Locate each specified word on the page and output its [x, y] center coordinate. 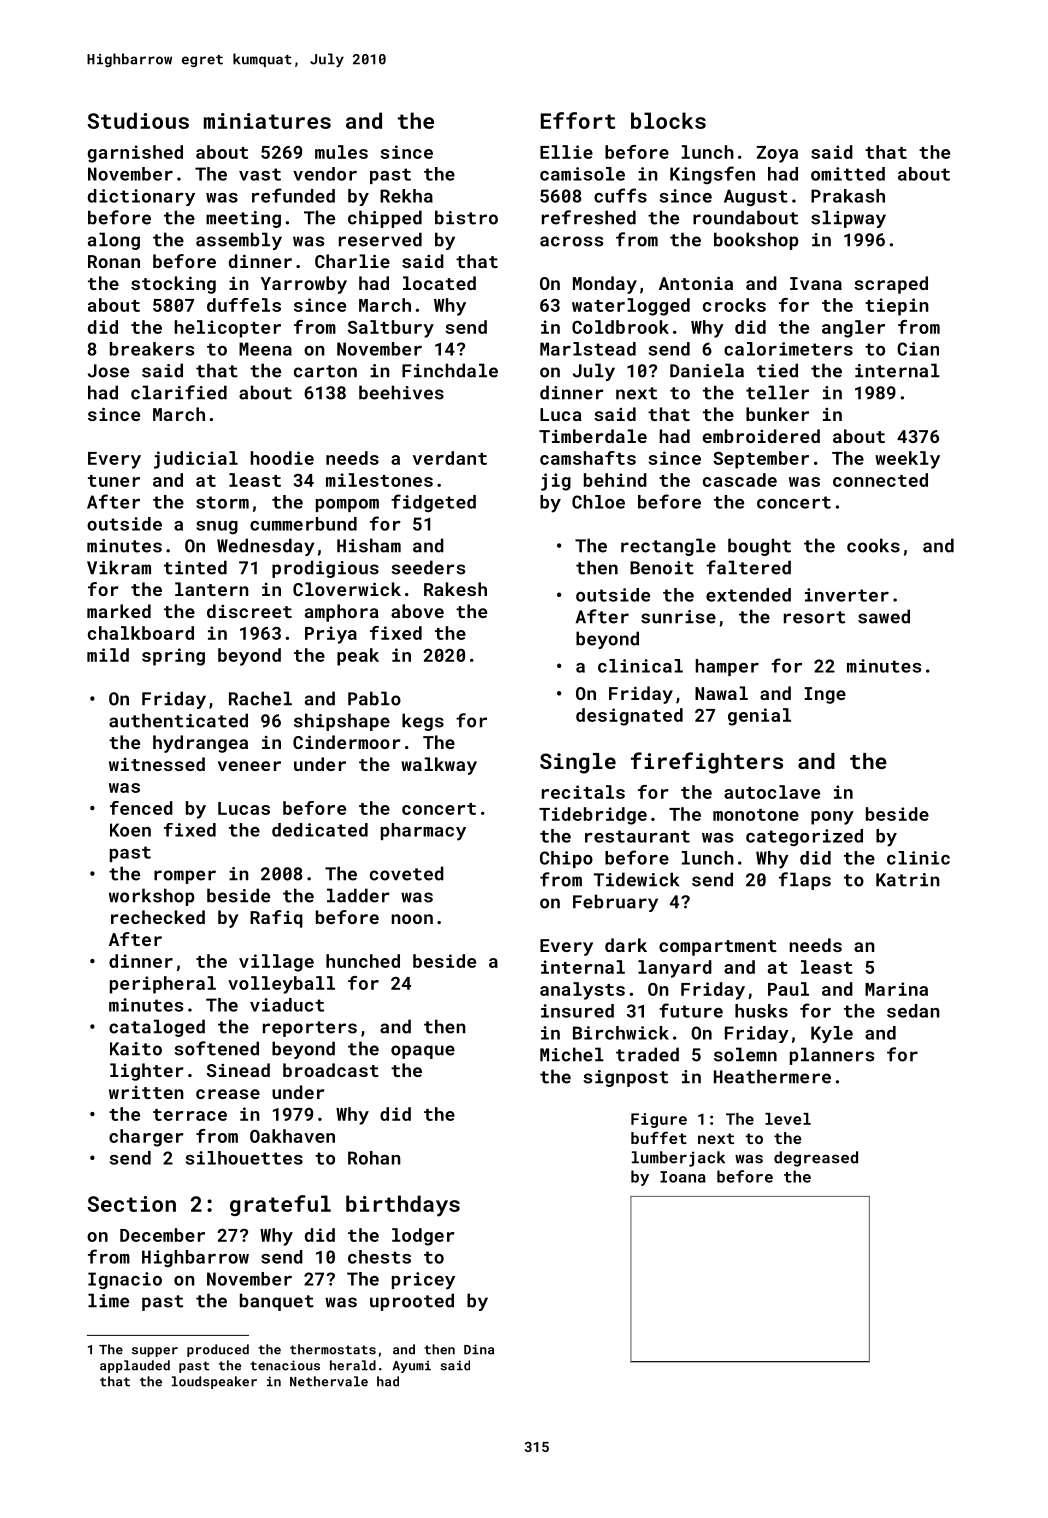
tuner [114, 481]
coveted [407, 873]
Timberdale [593, 436]
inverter [847, 595]
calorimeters [788, 349]
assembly [239, 241]
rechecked [158, 917]
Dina [479, 1349]
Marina [896, 989]
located [439, 283]
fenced [141, 808]
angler [853, 329]
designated [629, 717]
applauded [135, 1366]
